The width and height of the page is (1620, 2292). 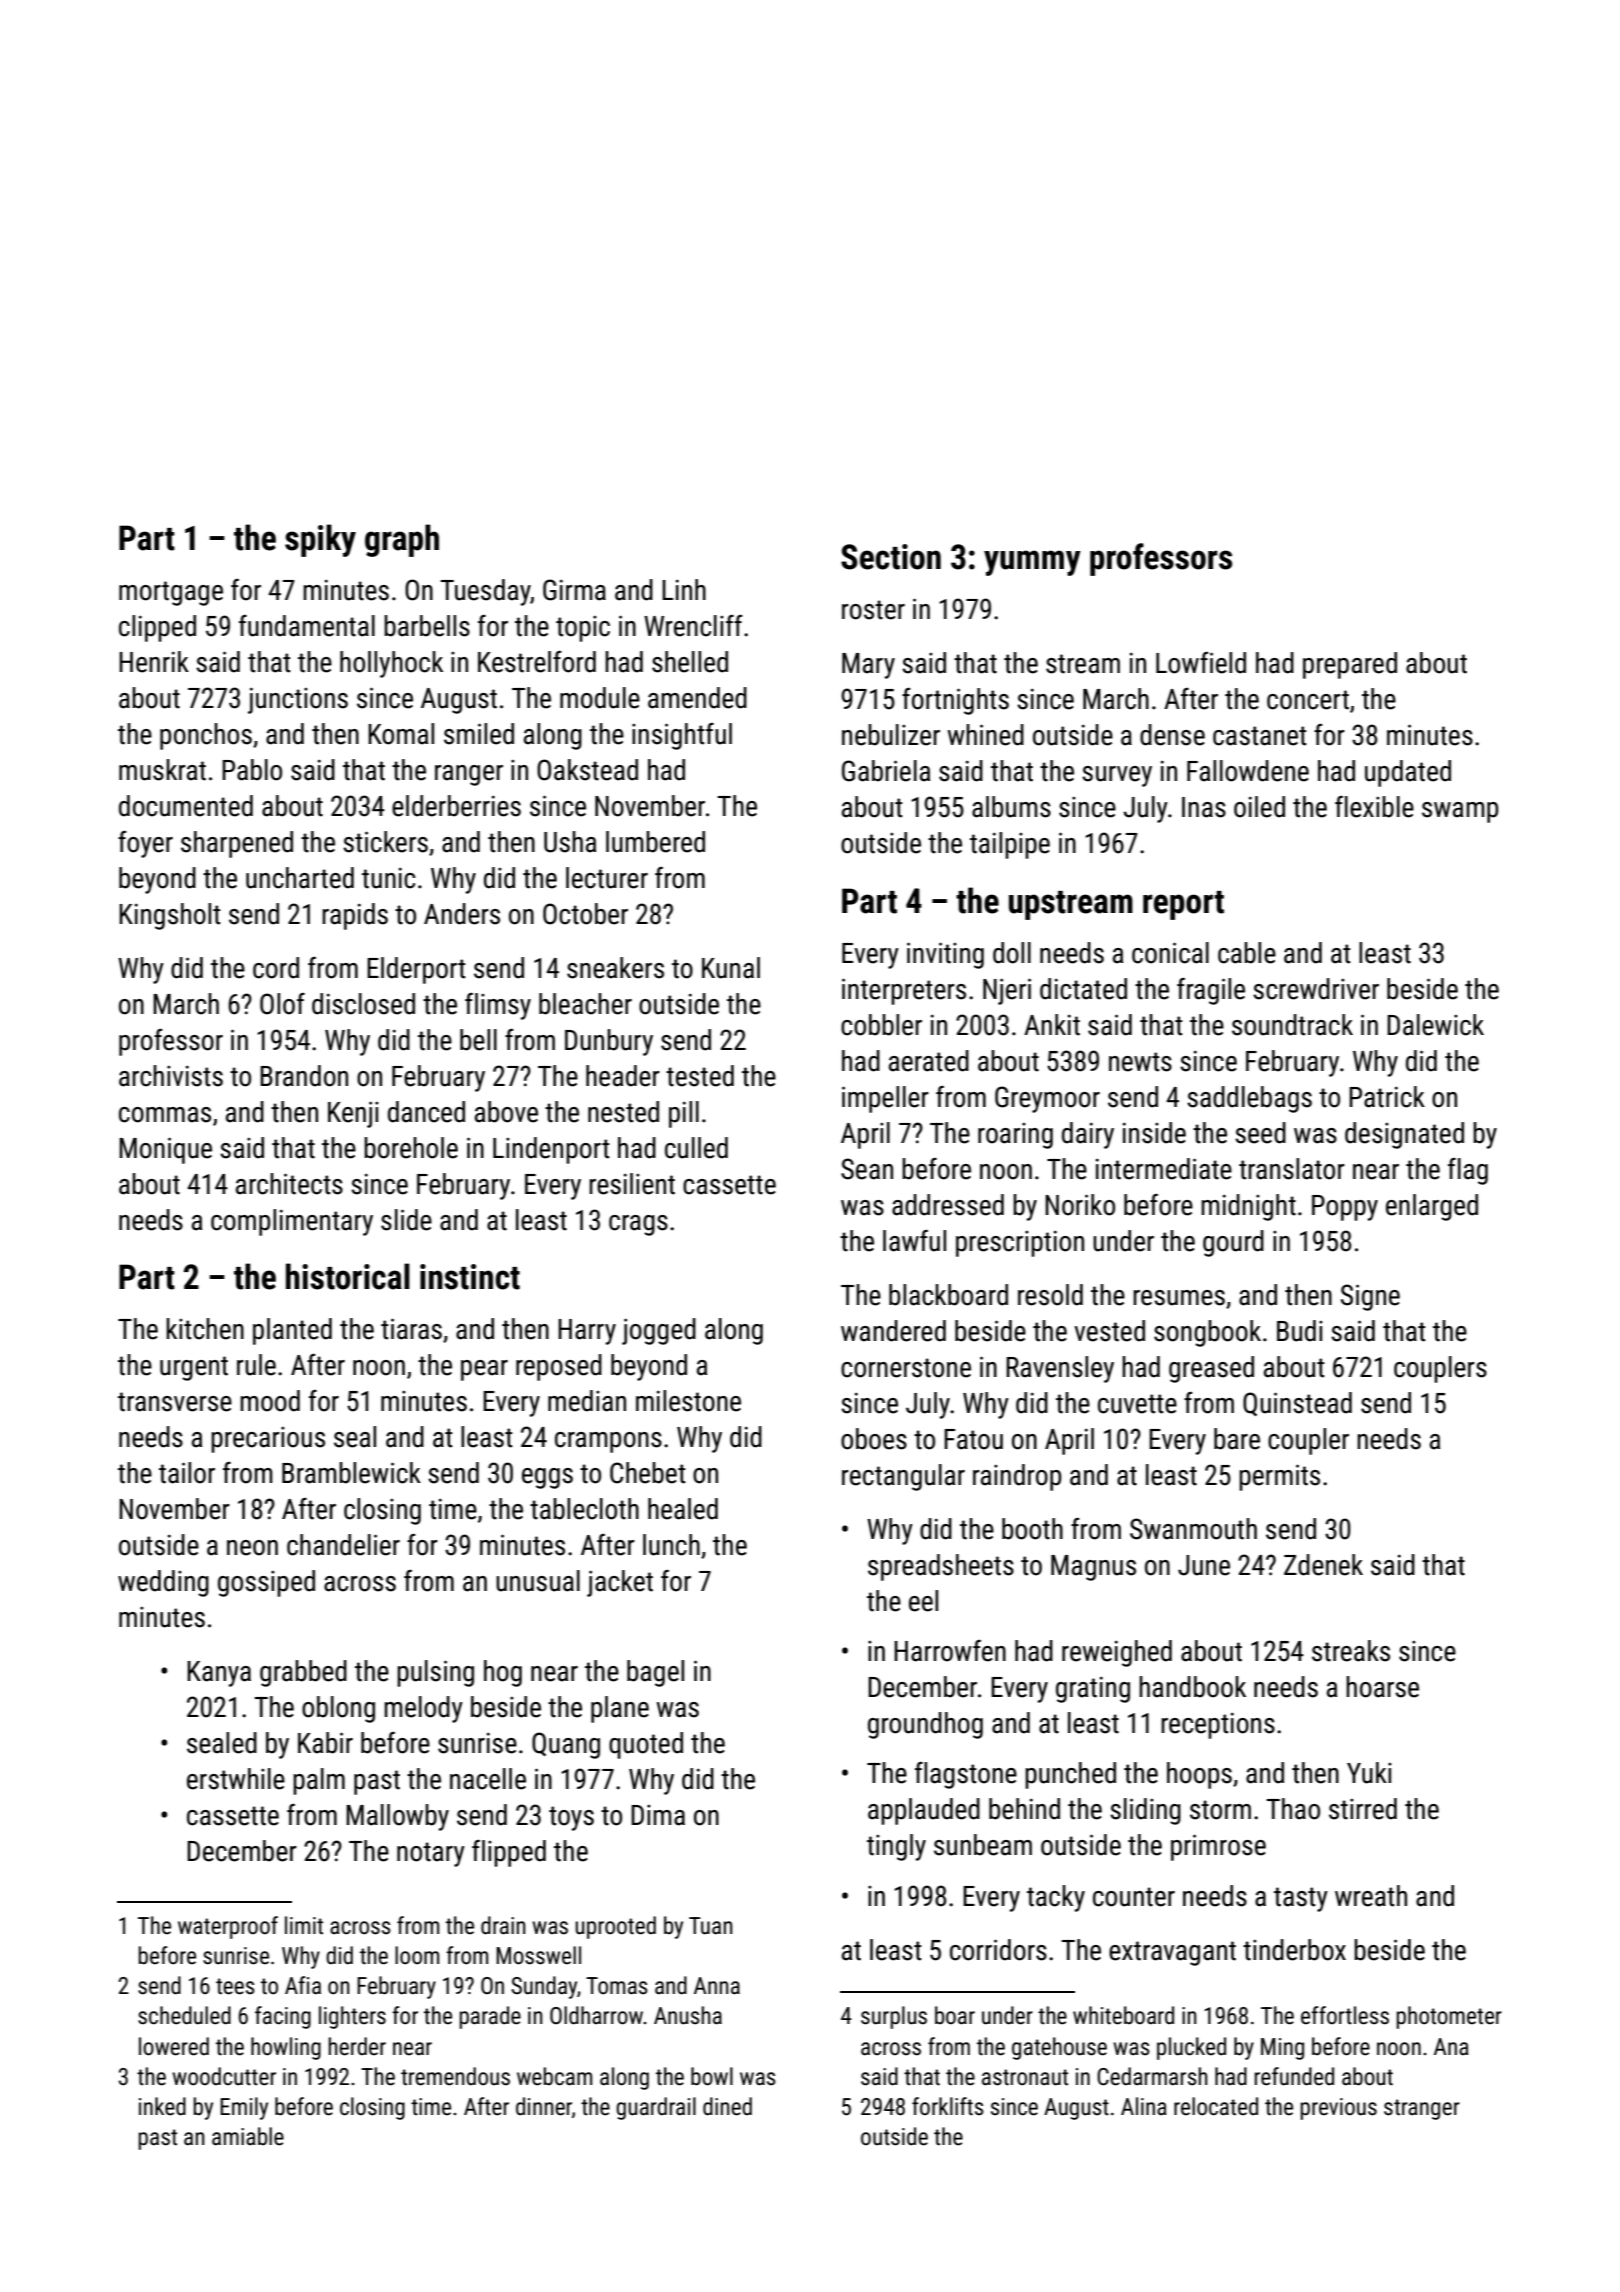 What do you see at coordinates (1369, 1773) in the page?
I see `Yuki` at bounding box center [1369, 1773].
